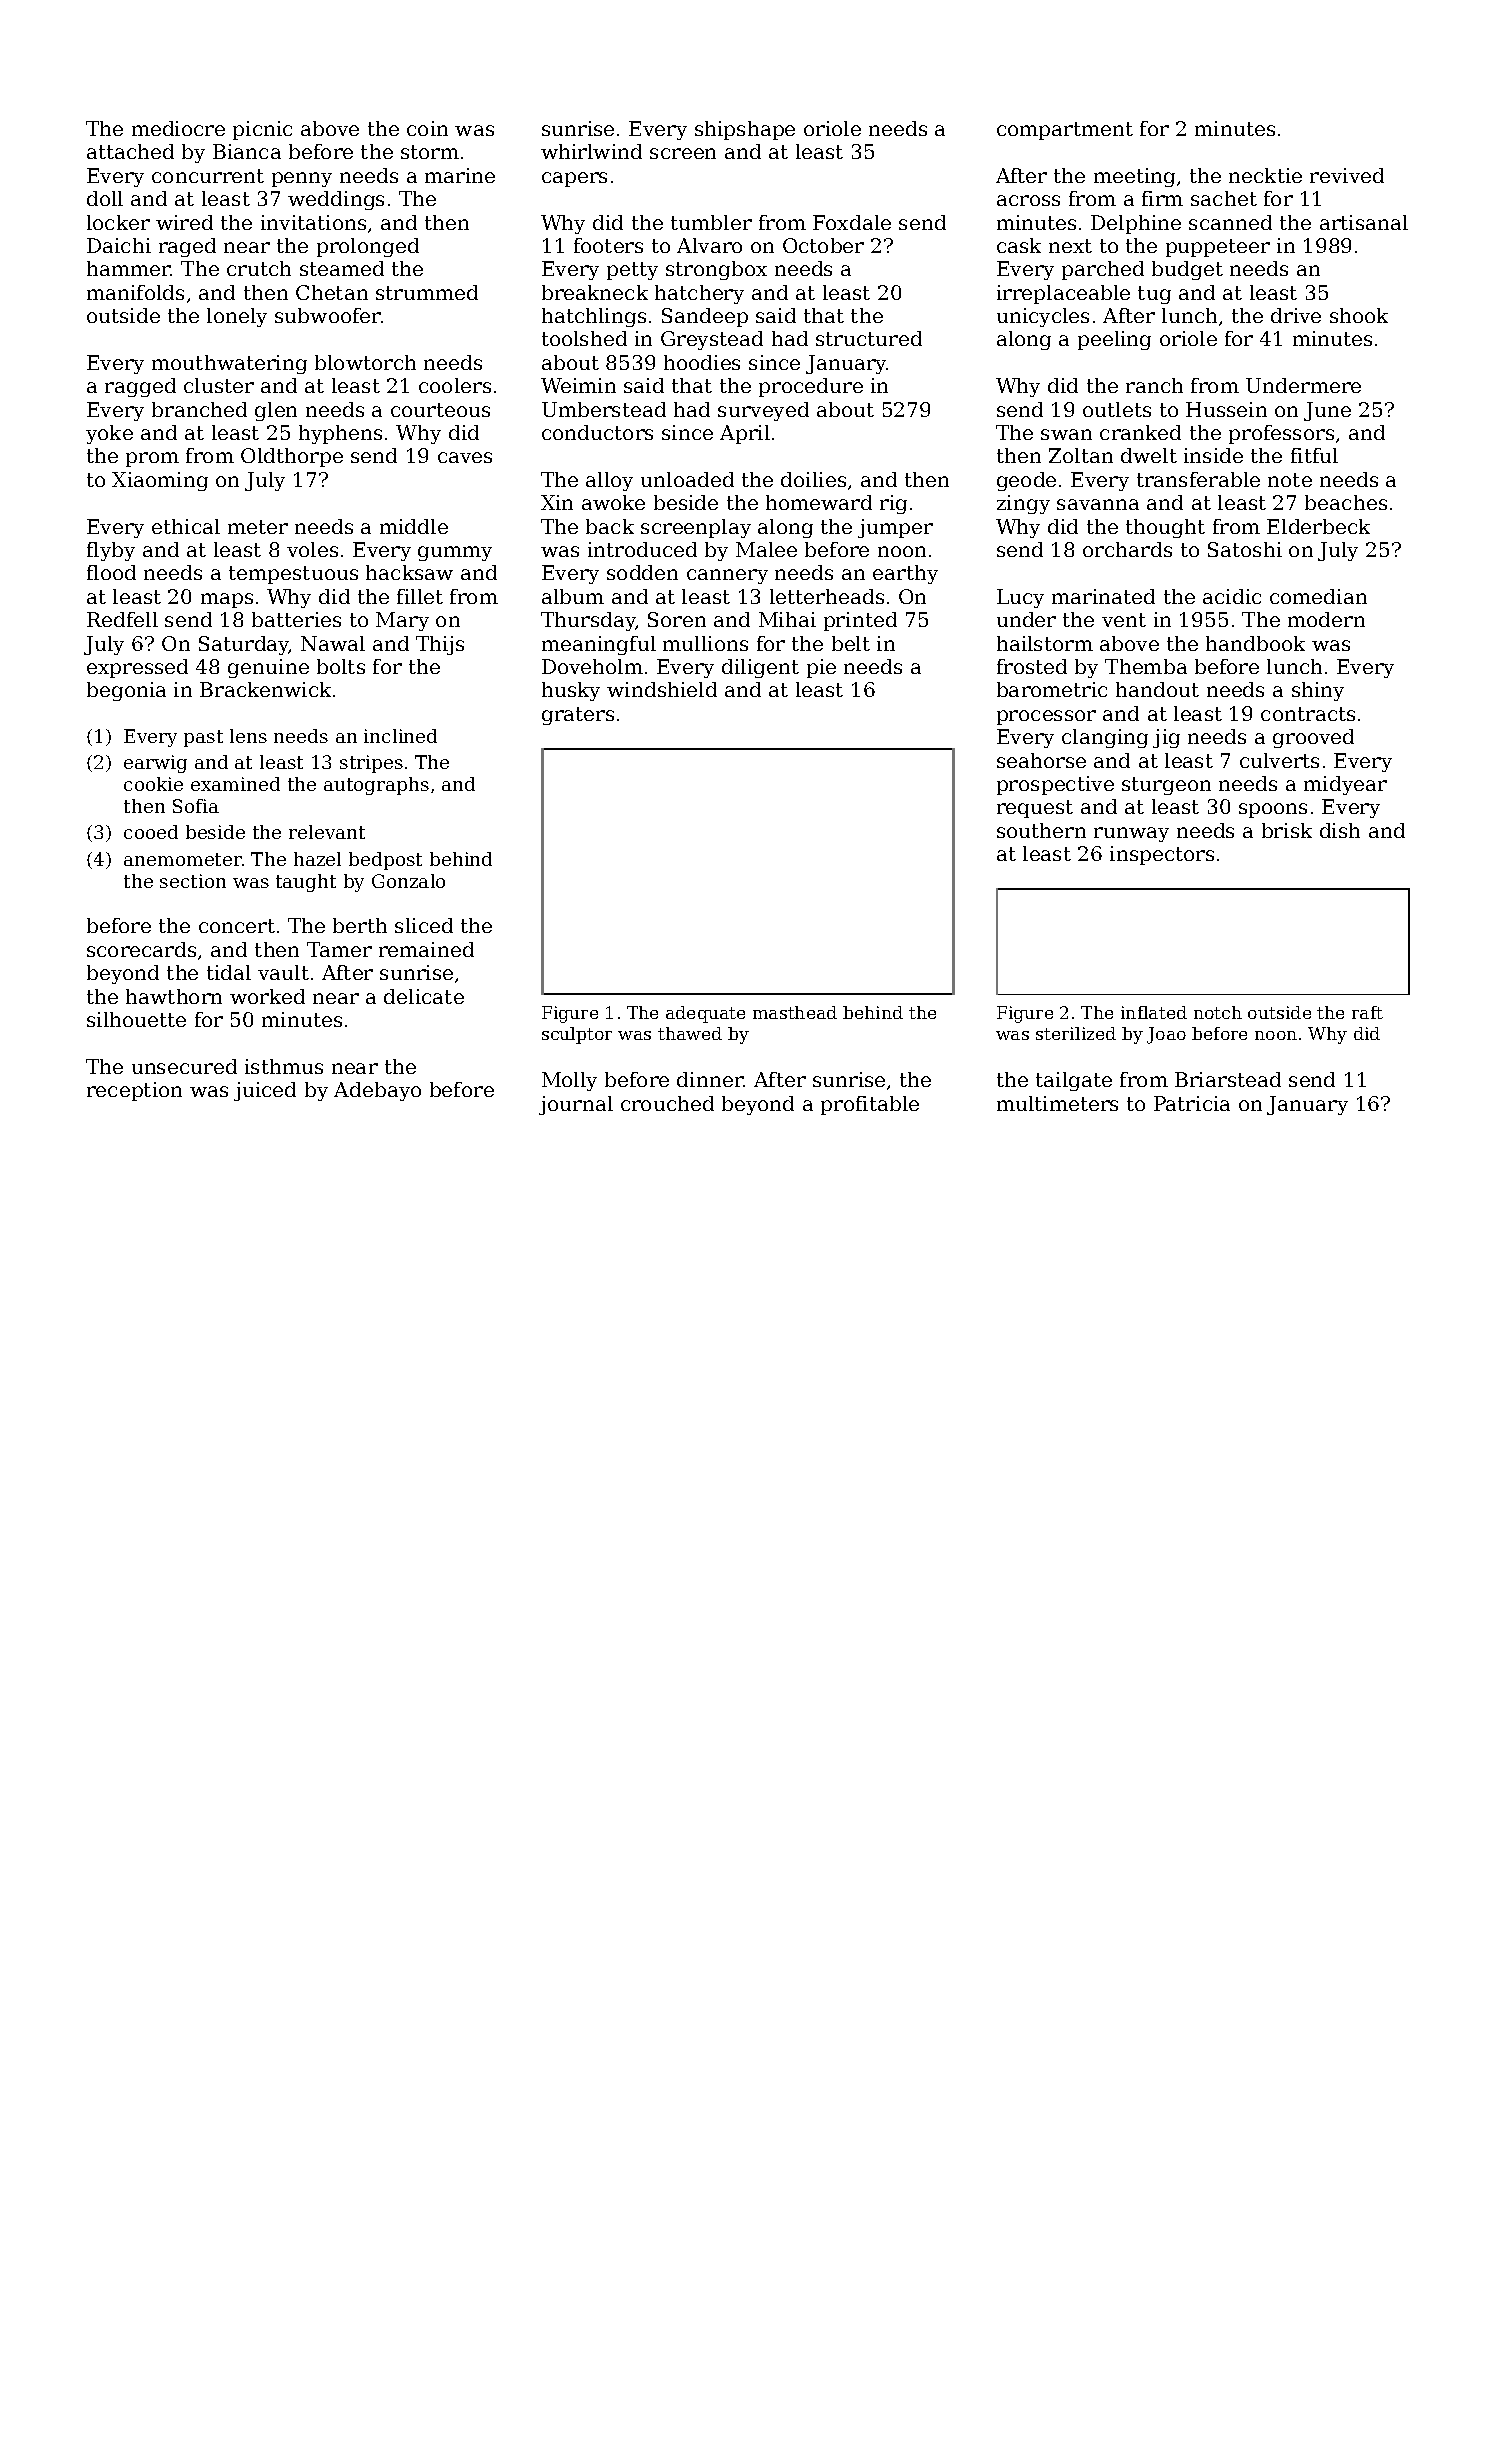  I want to click on letterheads, so click(827, 596).
